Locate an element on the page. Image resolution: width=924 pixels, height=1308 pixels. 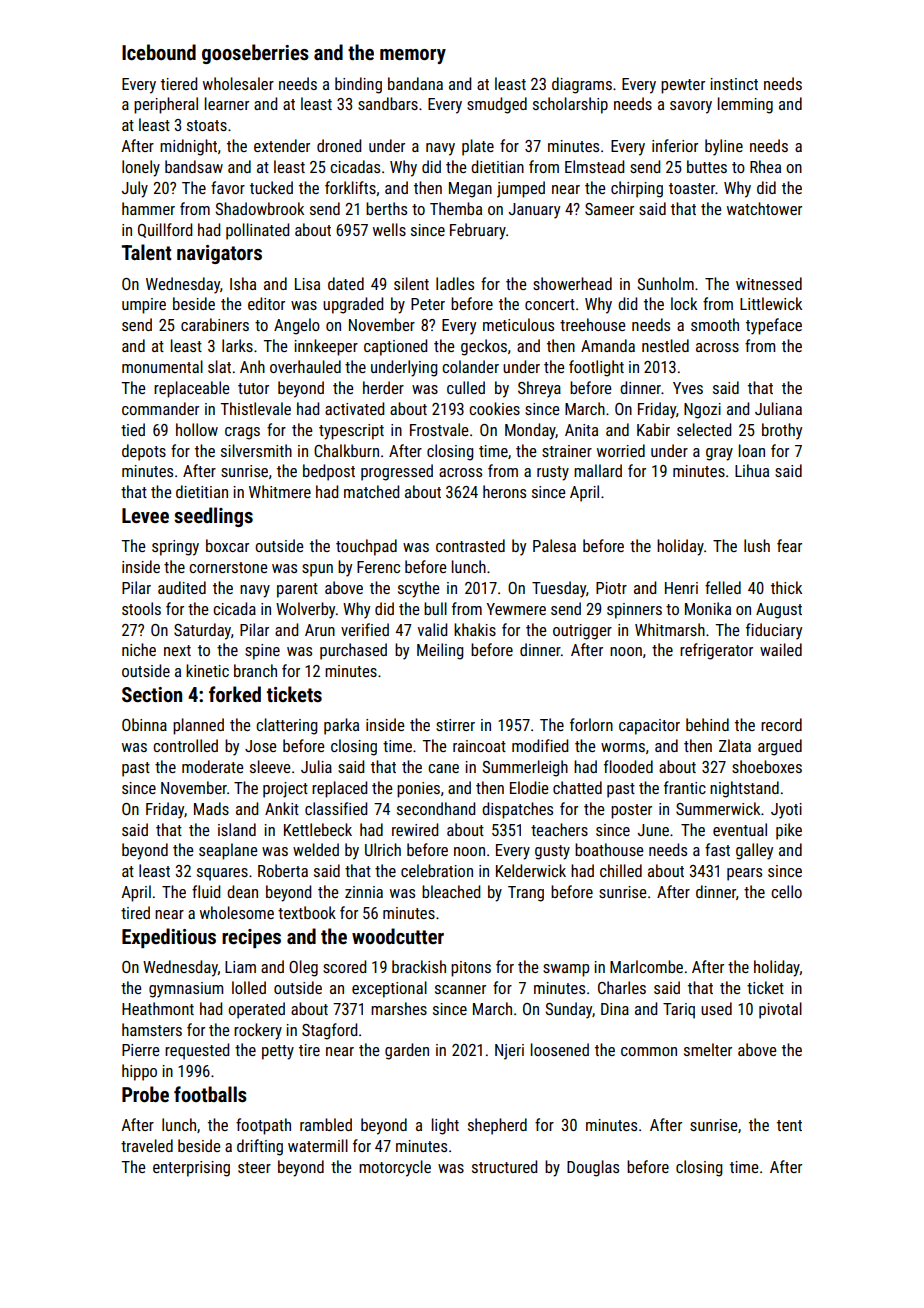
enterprising is located at coordinates (191, 1169).
